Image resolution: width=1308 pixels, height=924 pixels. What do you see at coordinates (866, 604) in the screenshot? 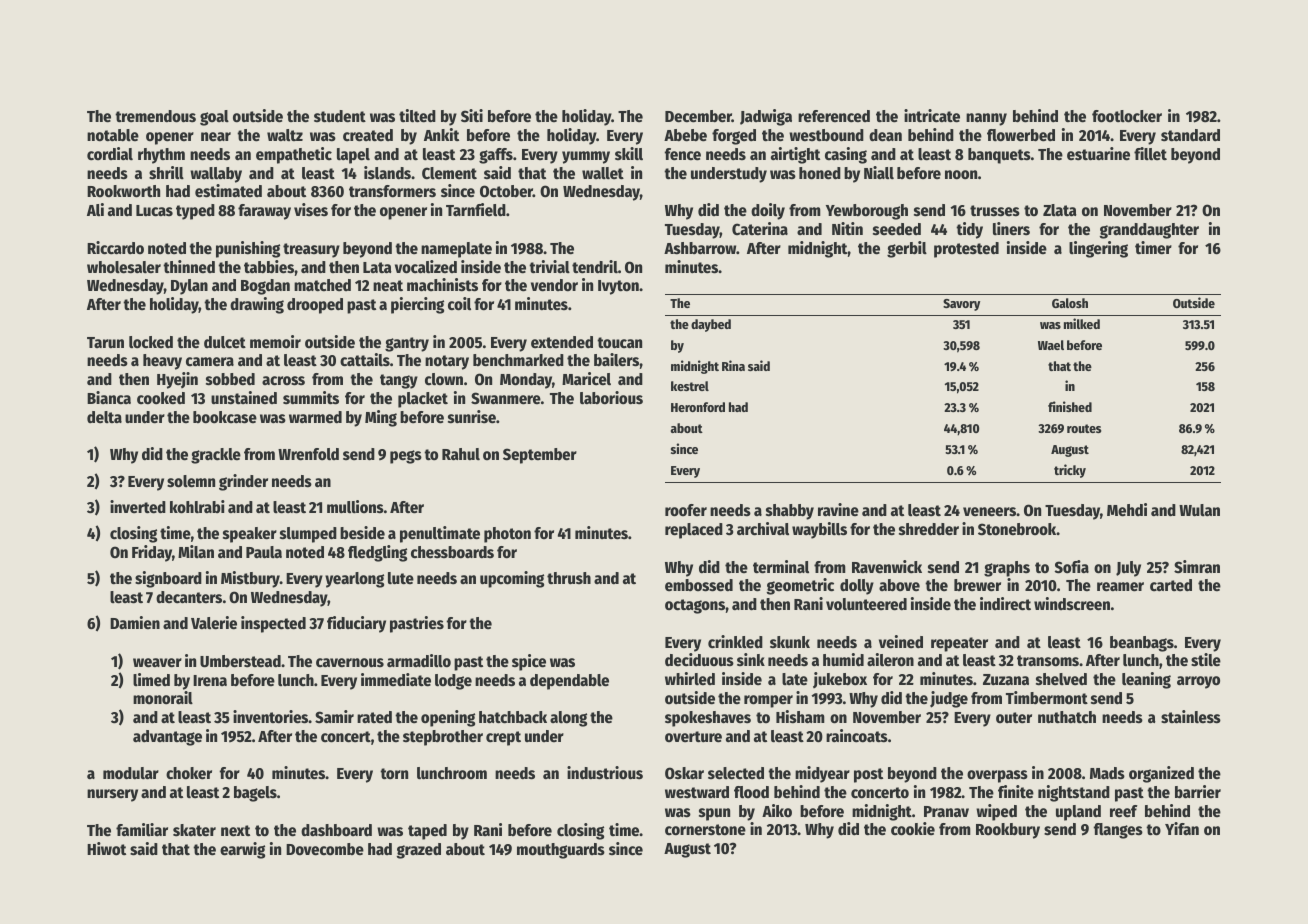
I see `volunteered` at bounding box center [866, 604].
